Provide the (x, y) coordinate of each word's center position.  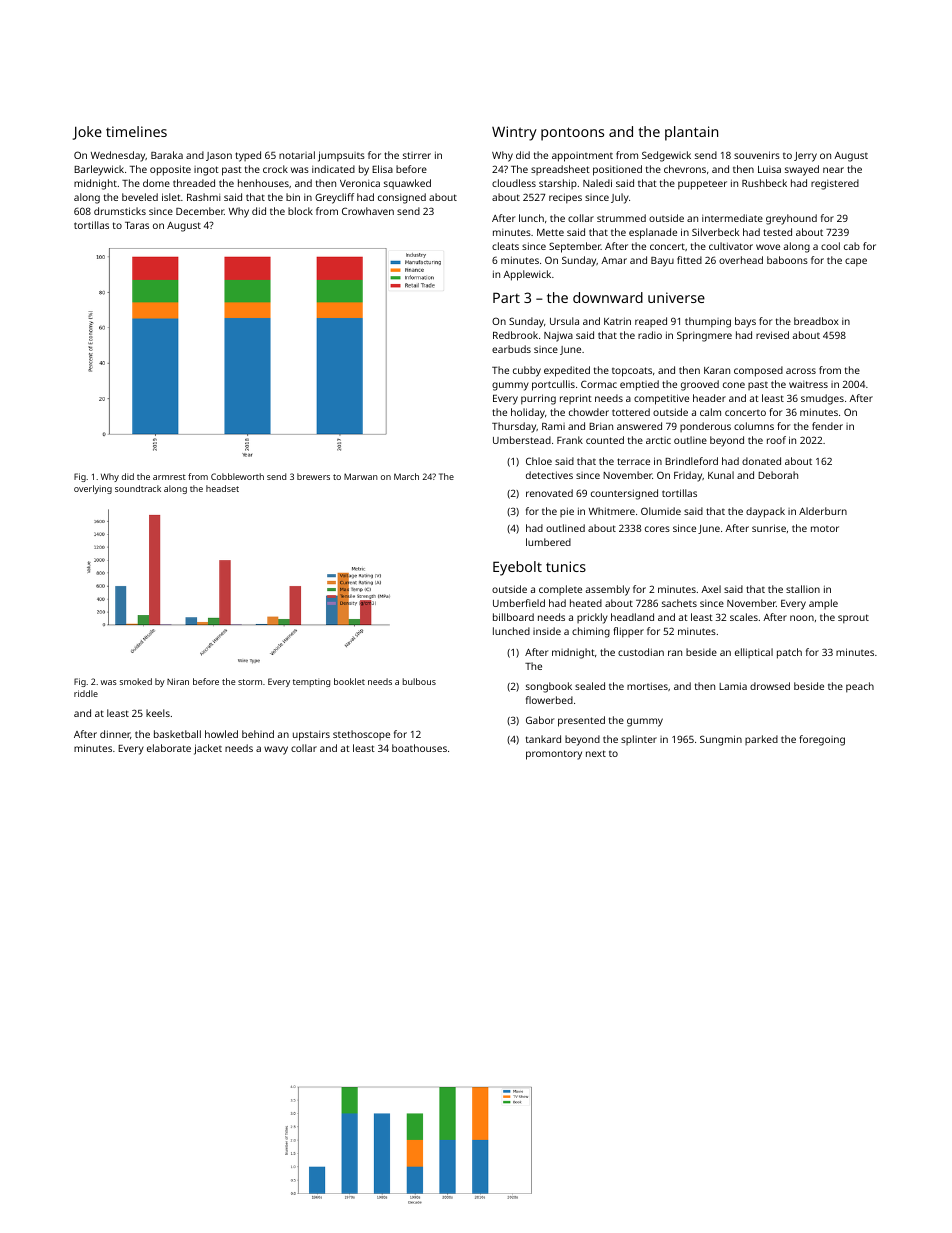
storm (250, 682)
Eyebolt (517, 568)
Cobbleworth (237, 476)
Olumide (661, 511)
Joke (87, 133)
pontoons (572, 134)
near (833, 170)
